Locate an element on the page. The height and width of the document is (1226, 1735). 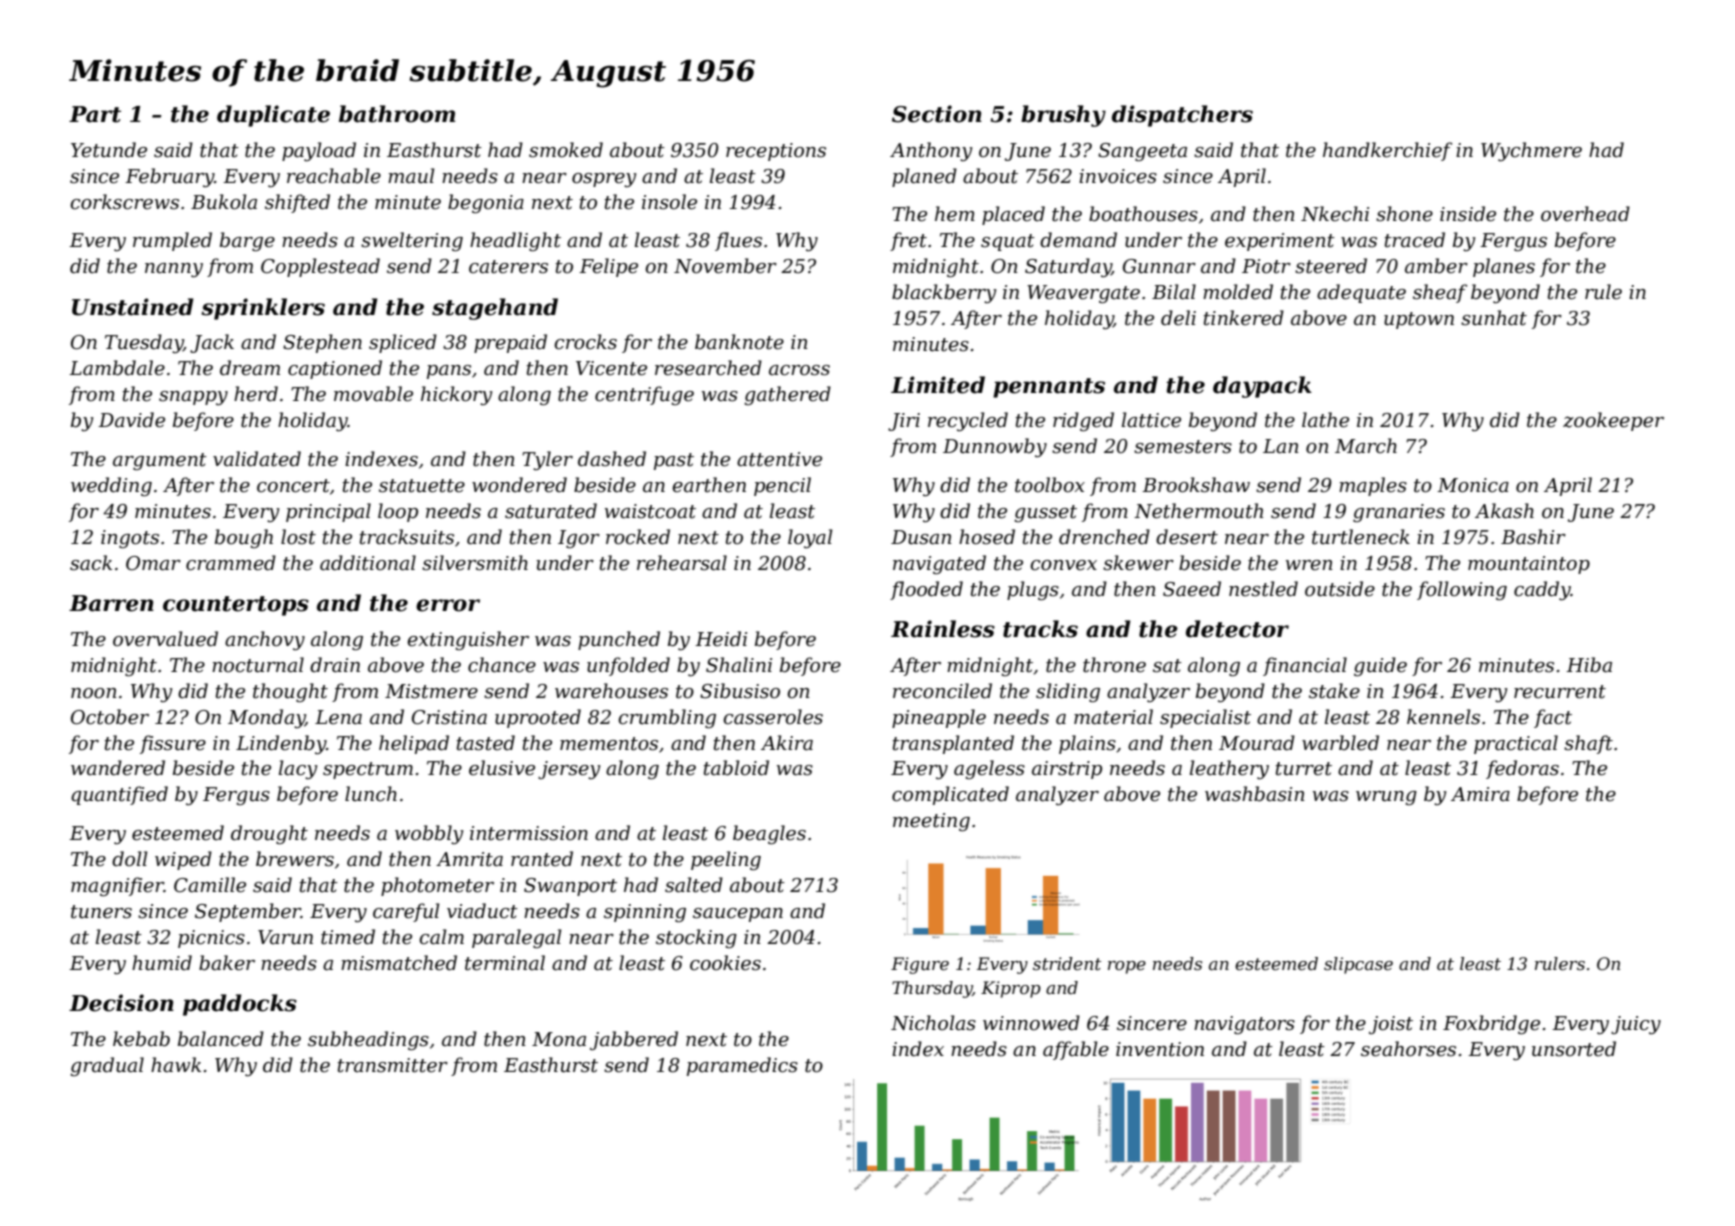
mismatched is located at coordinates (399, 963).
